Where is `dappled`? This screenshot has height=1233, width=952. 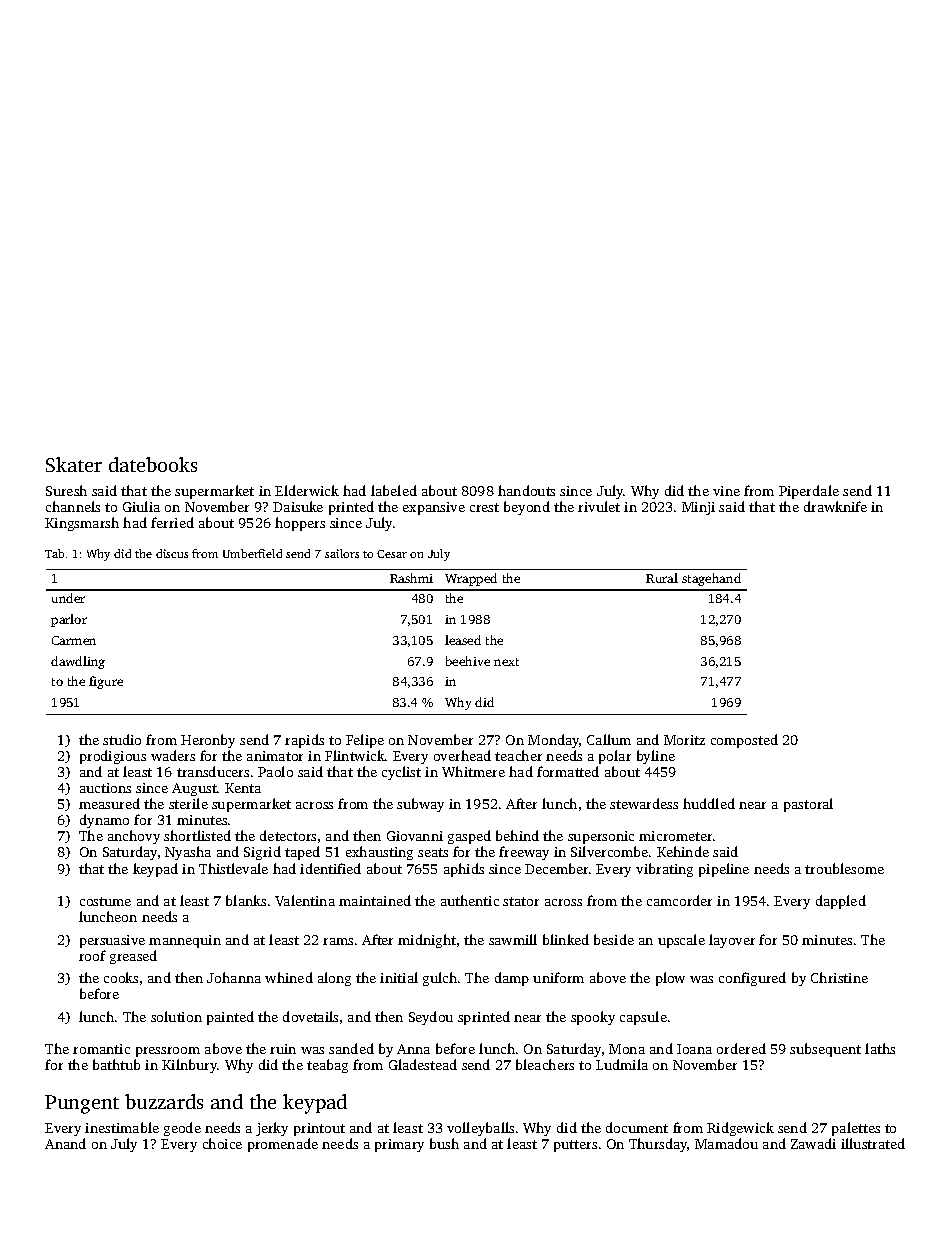
dappled is located at coordinates (841, 902).
